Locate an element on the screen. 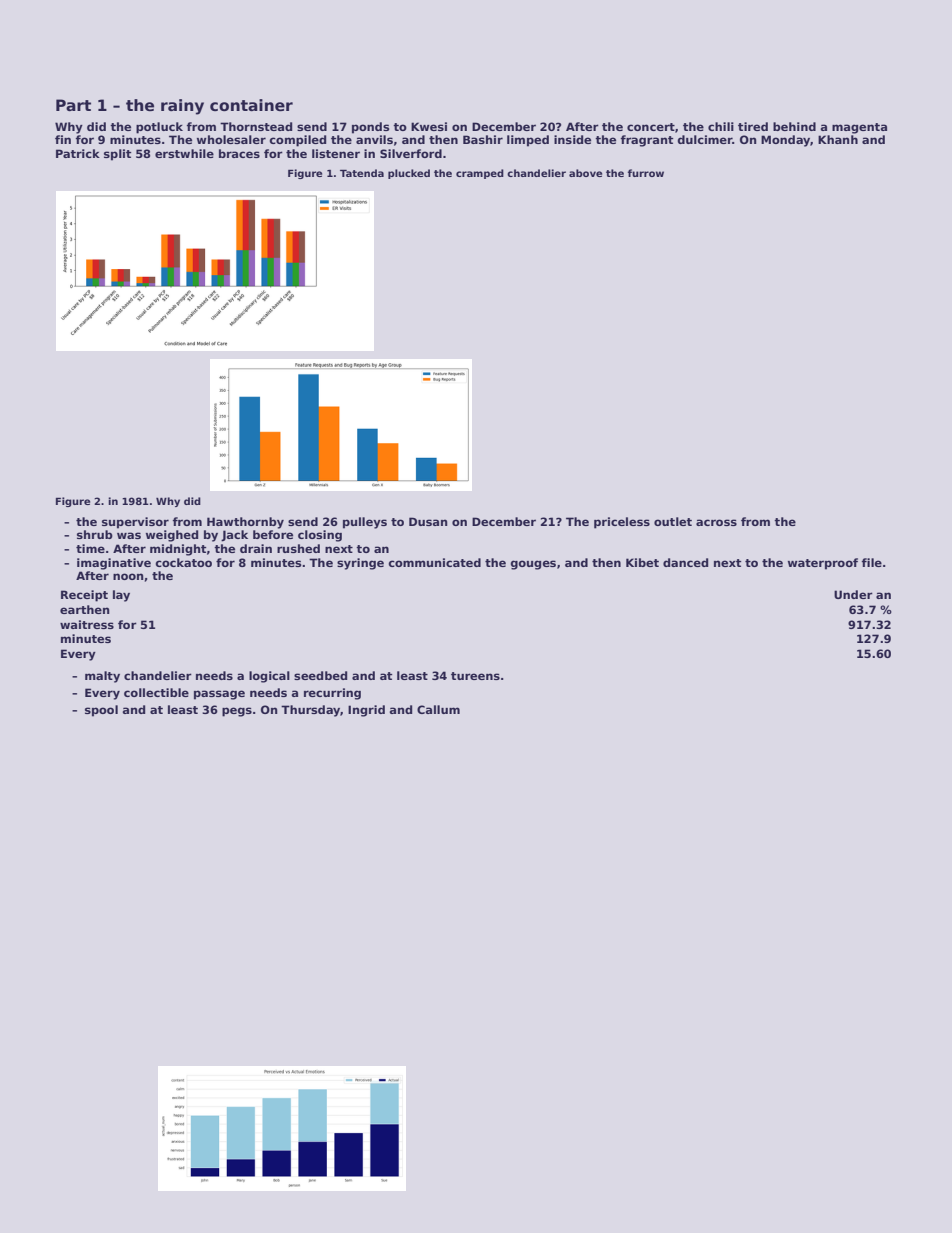 Image resolution: width=952 pixels, height=1233 pixels. plucked is located at coordinates (409, 174).
